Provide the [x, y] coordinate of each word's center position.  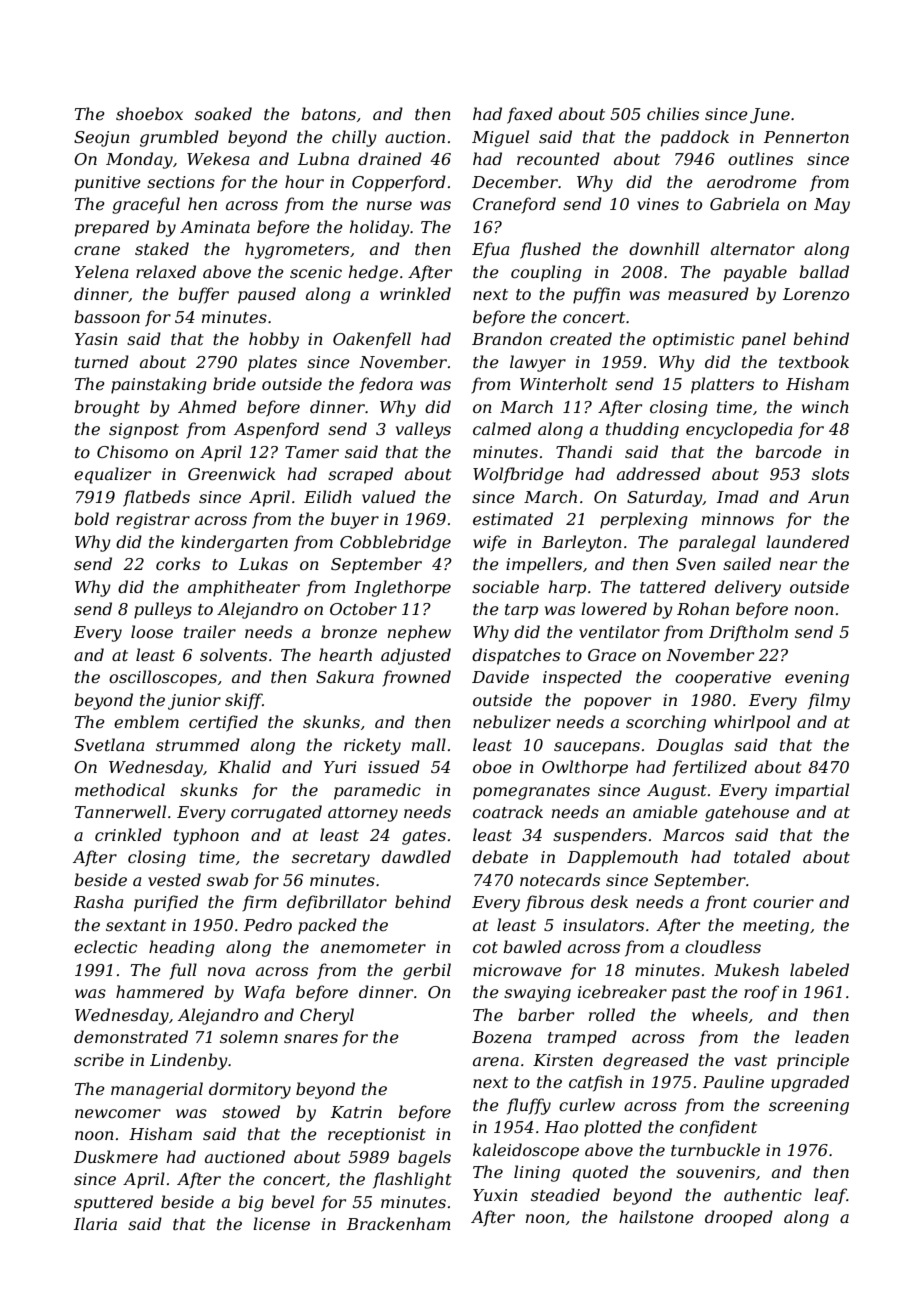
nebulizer [512, 722]
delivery [748, 588]
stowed [251, 1111]
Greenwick [231, 473]
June [770, 116]
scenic [316, 272]
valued [389, 496]
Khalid [244, 766]
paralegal [717, 543]
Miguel [500, 138]
